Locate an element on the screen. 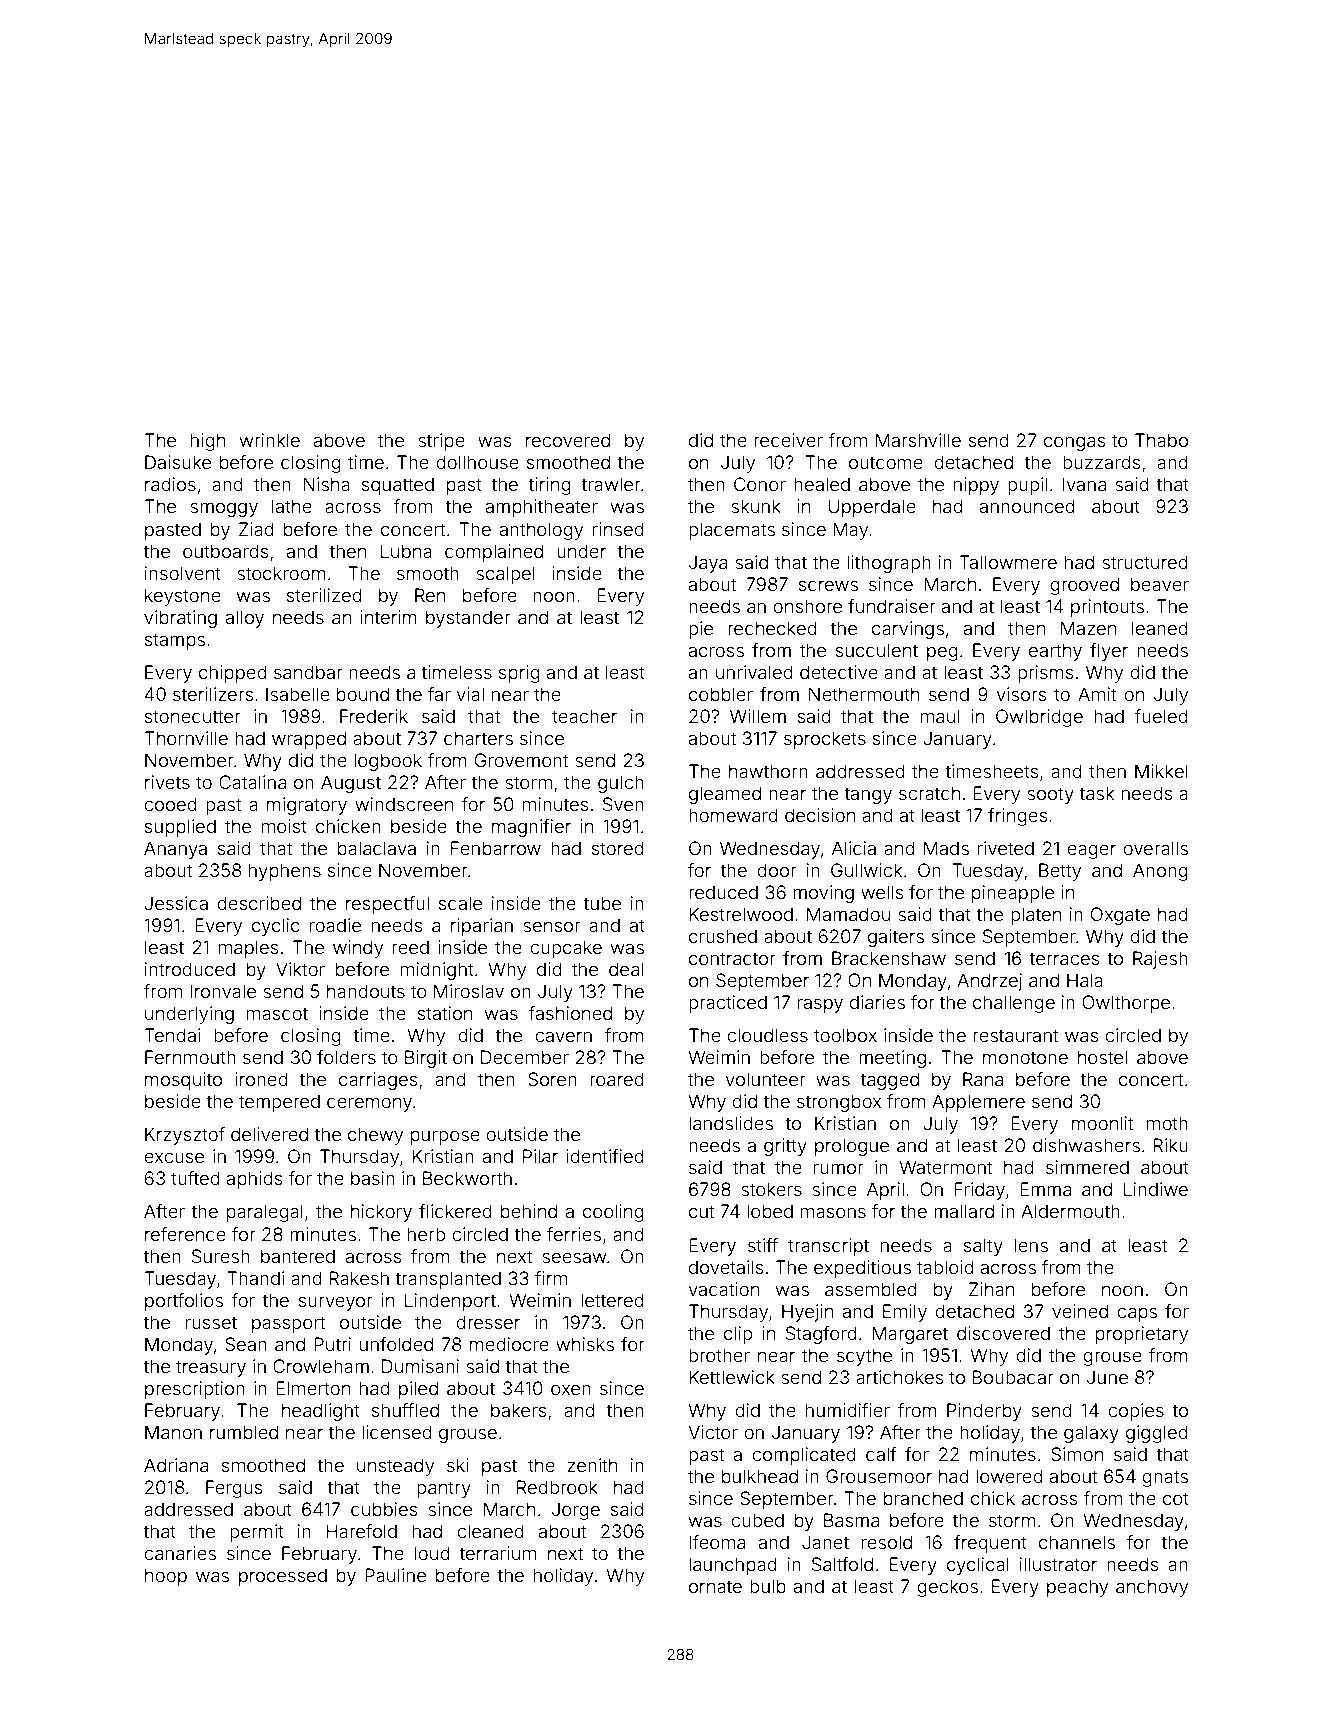 Image resolution: width=1333 pixels, height=1725 pixels. reference is located at coordinates (185, 1234).
